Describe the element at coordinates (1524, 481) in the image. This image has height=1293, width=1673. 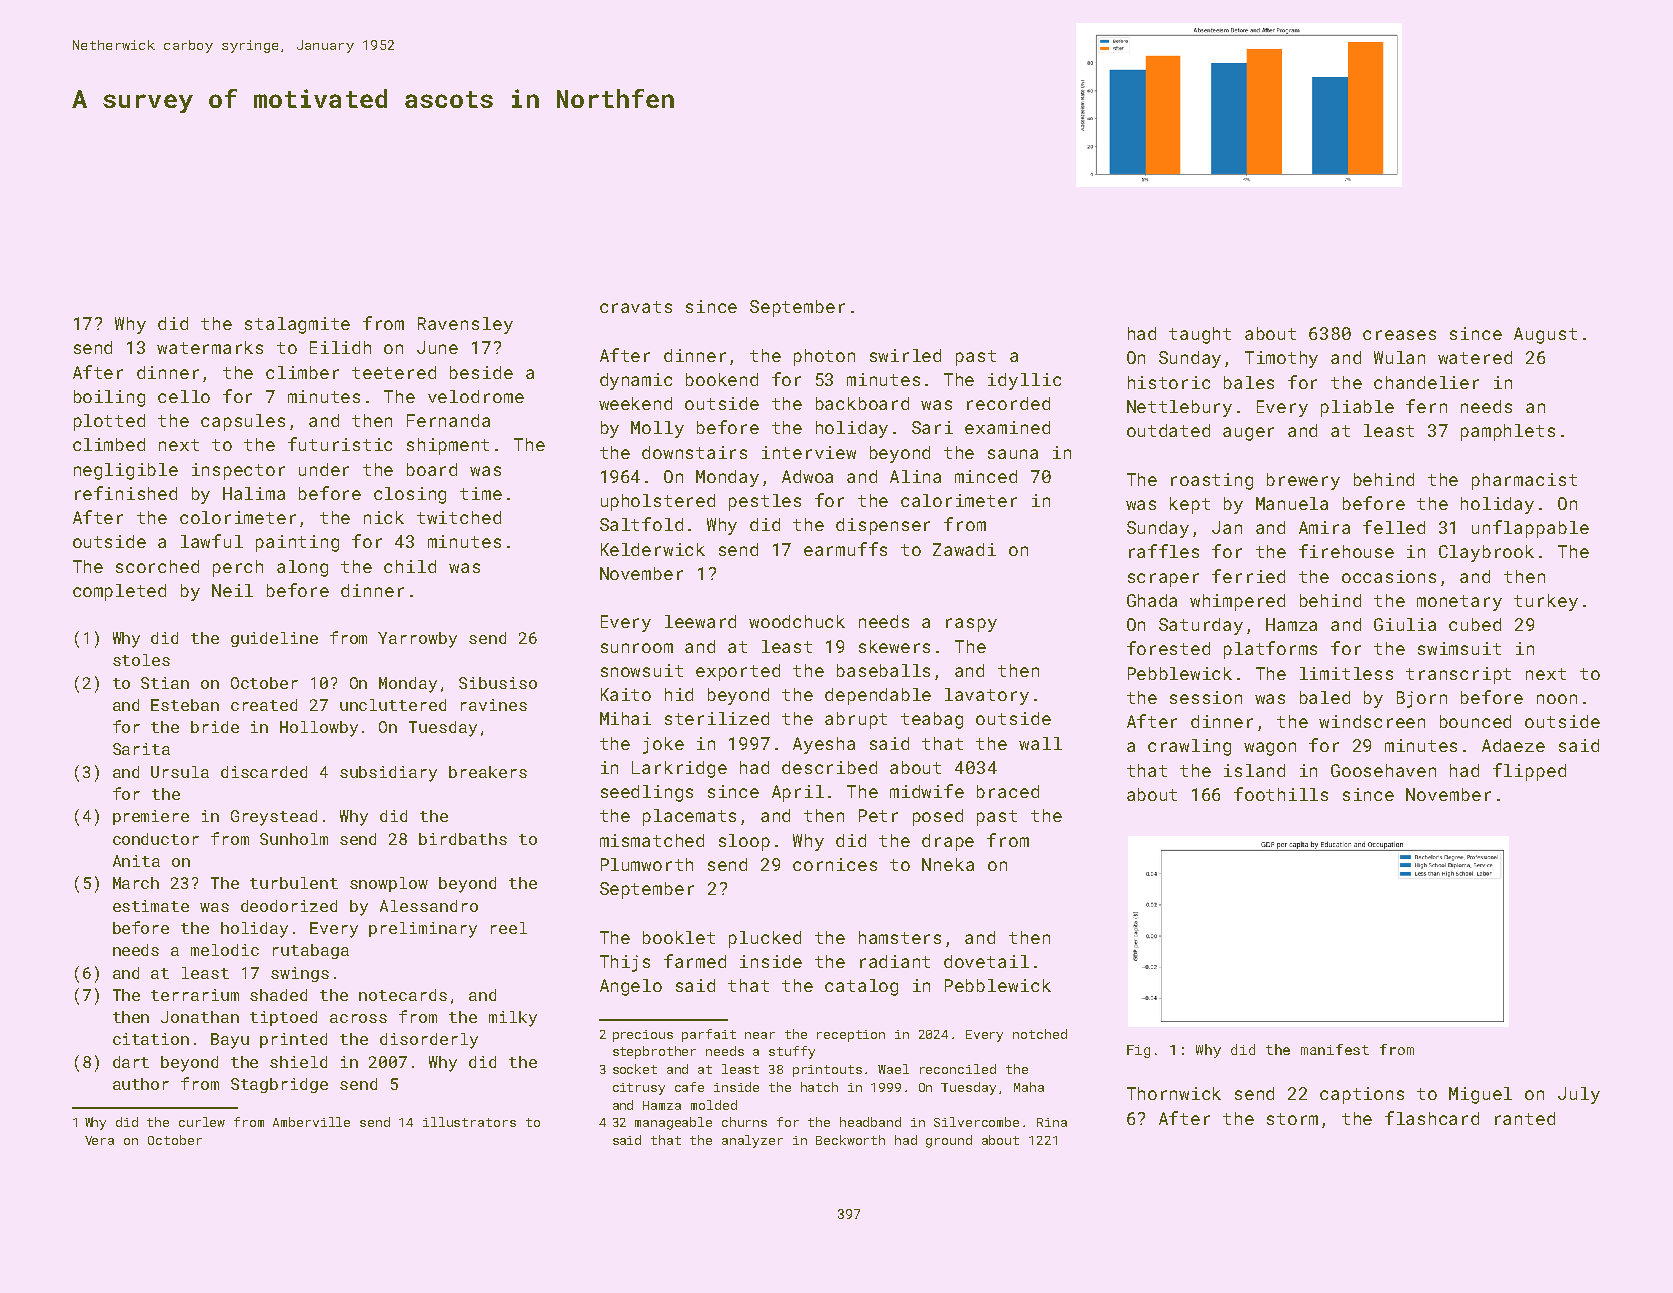
I see `pharmacist` at that location.
